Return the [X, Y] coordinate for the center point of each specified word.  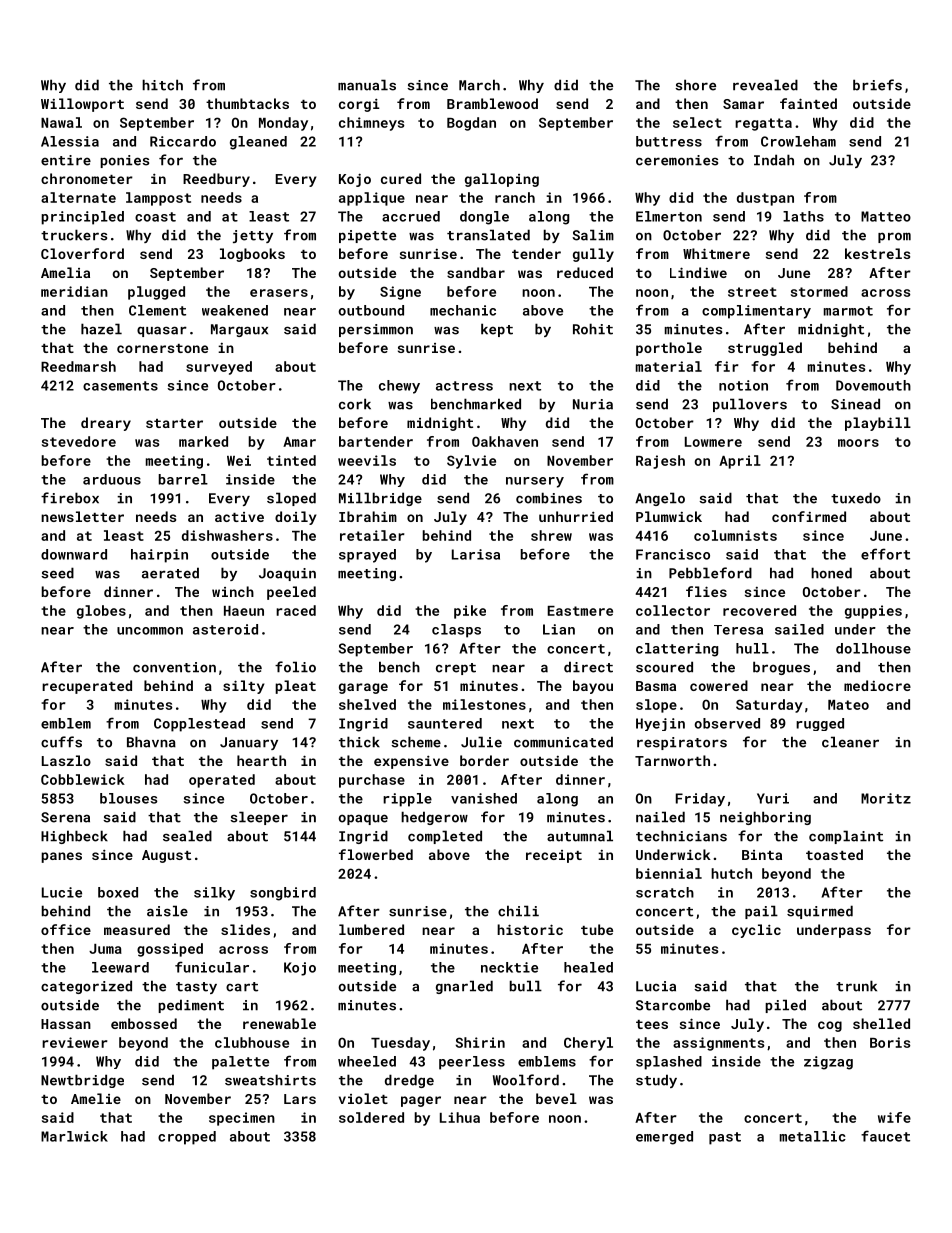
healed [588, 967]
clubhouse [252, 1042]
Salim [593, 235]
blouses [129, 798]
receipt [554, 856]
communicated [563, 742]
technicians [681, 836]
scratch [665, 892]
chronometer [87, 178]
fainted [808, 103]
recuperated [87, 687]
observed [727, 723]
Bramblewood [492, 103]
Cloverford [82, 253]
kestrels [877, 253]
